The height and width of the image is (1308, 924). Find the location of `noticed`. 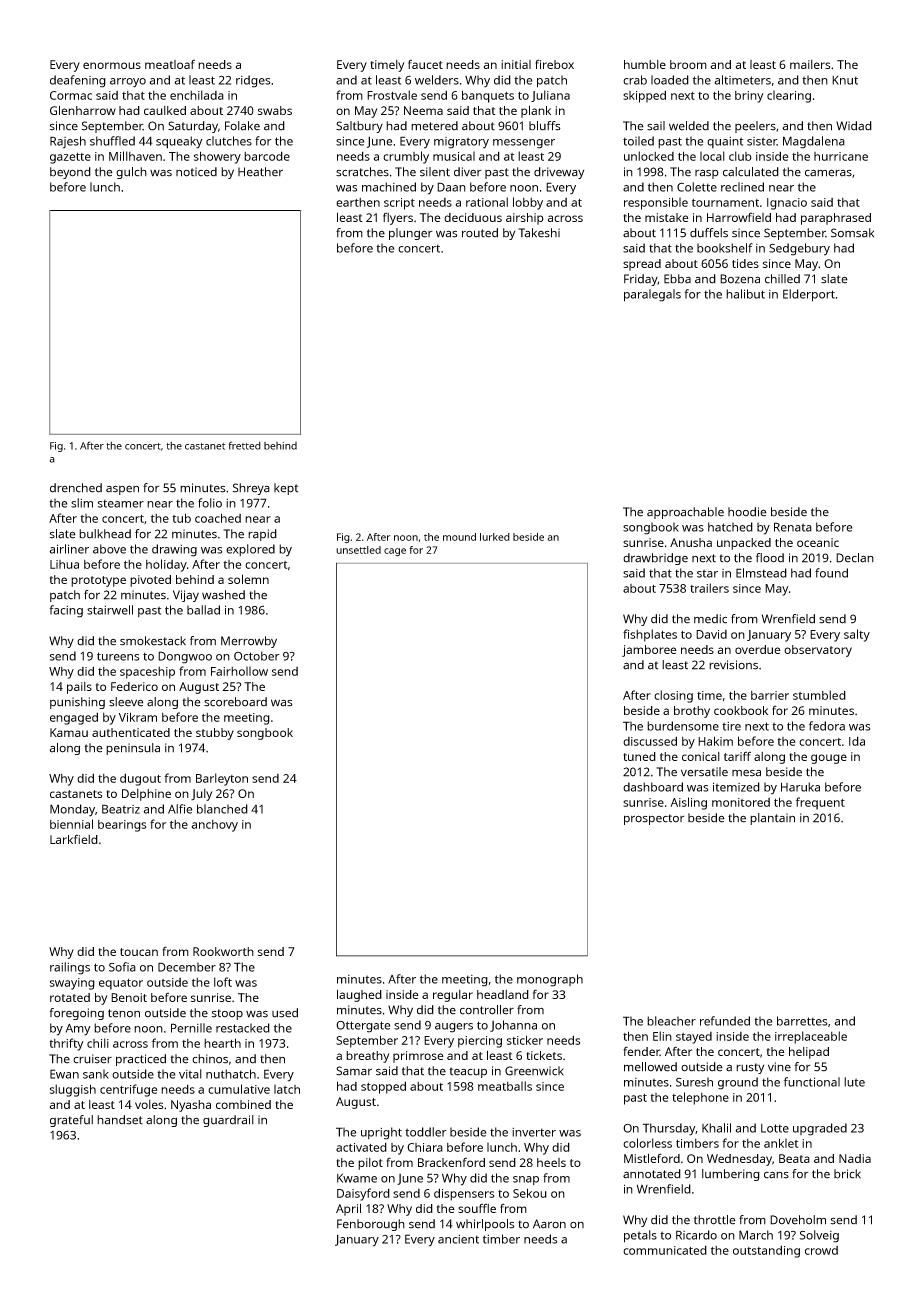

noticed is located at coordinates (196, 172).
